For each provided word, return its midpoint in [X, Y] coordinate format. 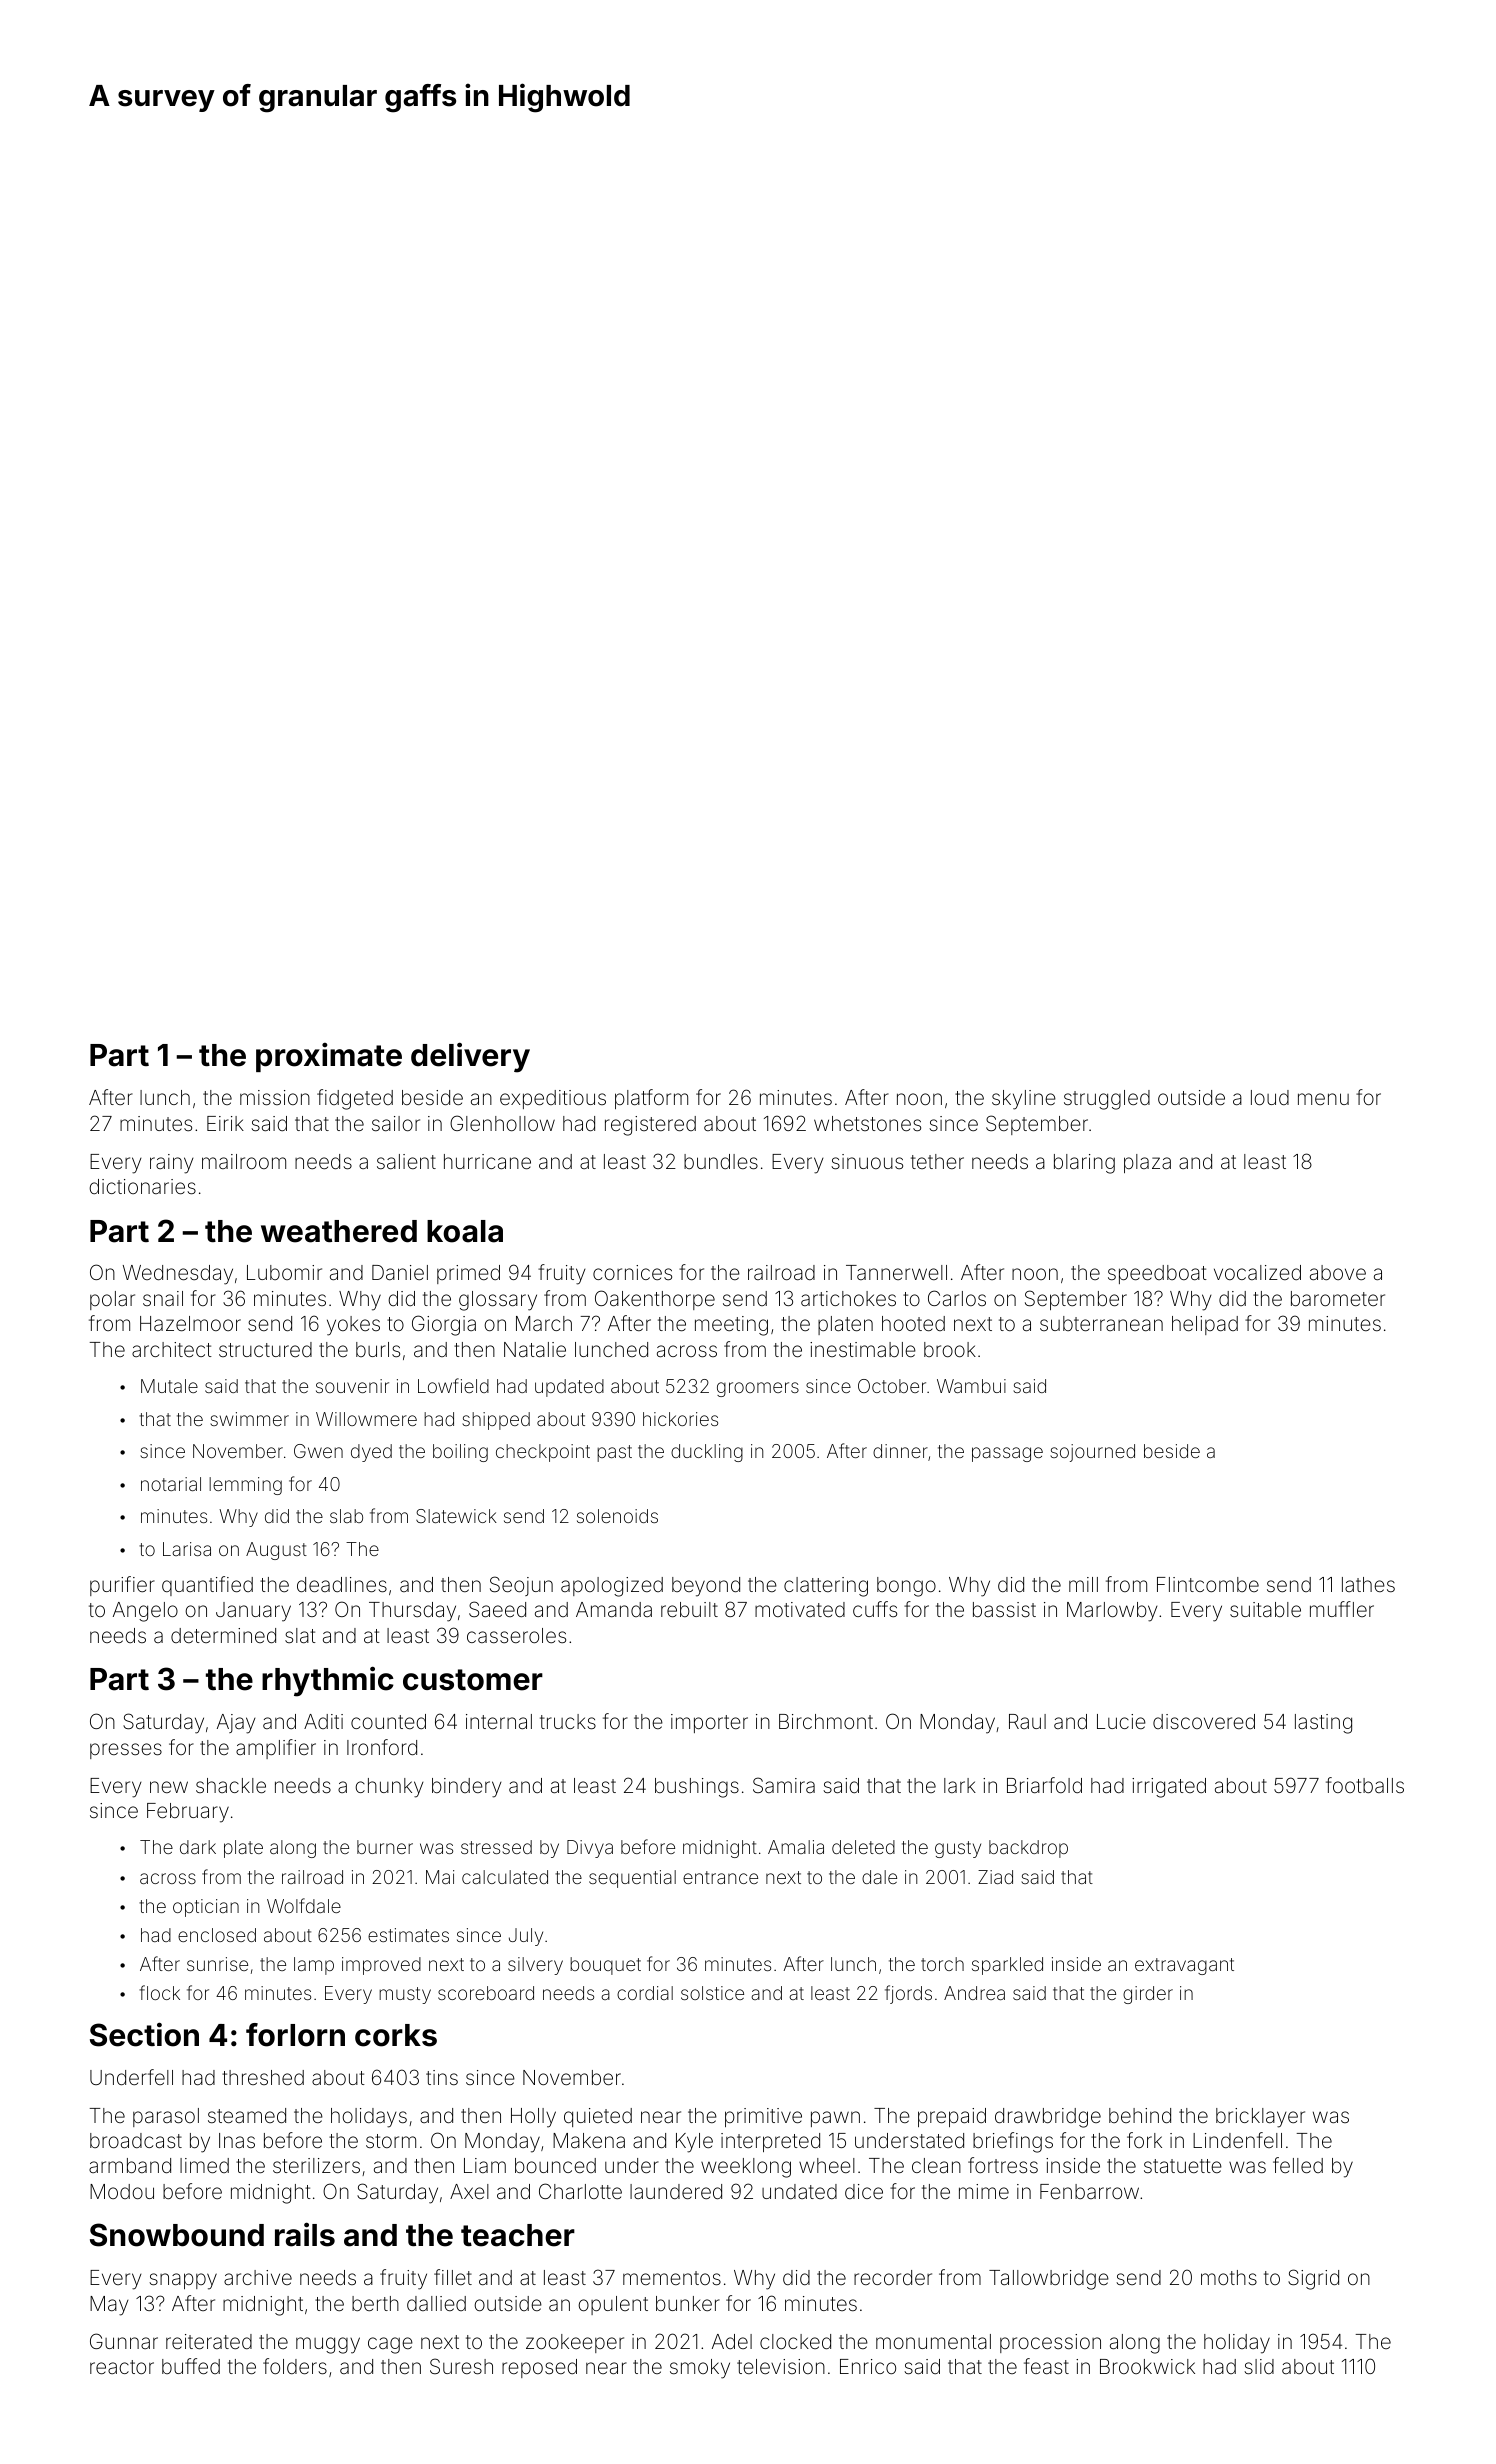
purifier [122, 1586]
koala [465, 1231]
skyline [1024, 1100]
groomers [758, 1389]
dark [198, 1847]
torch [942, 1964]
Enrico [868, 2366]
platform [651, 1099]
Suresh [461, 2366]
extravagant [1184, 1966]
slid [1259, 2366]
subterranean [1101, 1323]
